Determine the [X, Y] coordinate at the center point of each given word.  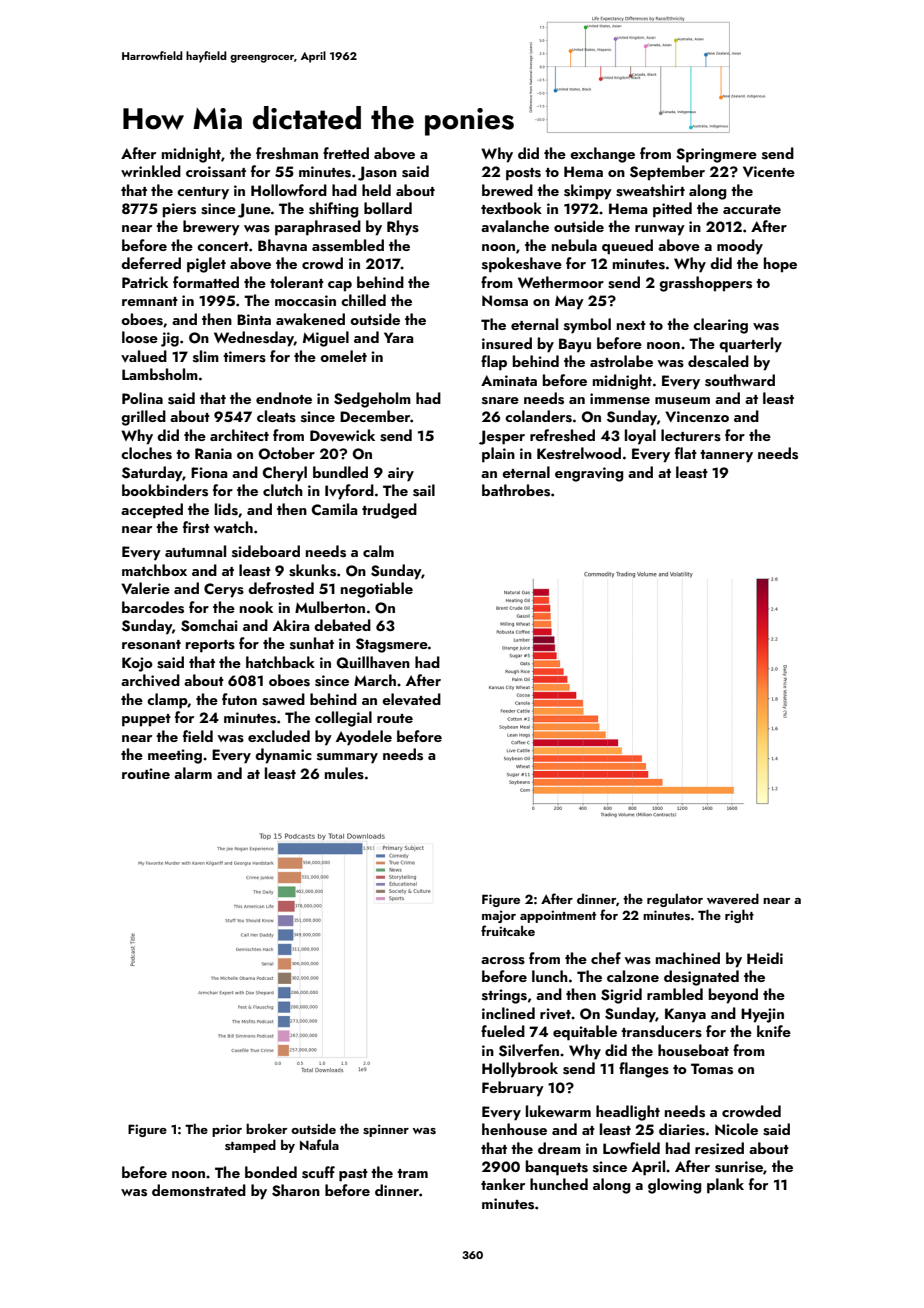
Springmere [716, 155]
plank [725, 1186]
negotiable [377, 590]
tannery [726, 456]
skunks [312, 570]
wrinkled [151, 171]
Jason [377, 173]
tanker [503, 1184]
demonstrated [199, 1190]
